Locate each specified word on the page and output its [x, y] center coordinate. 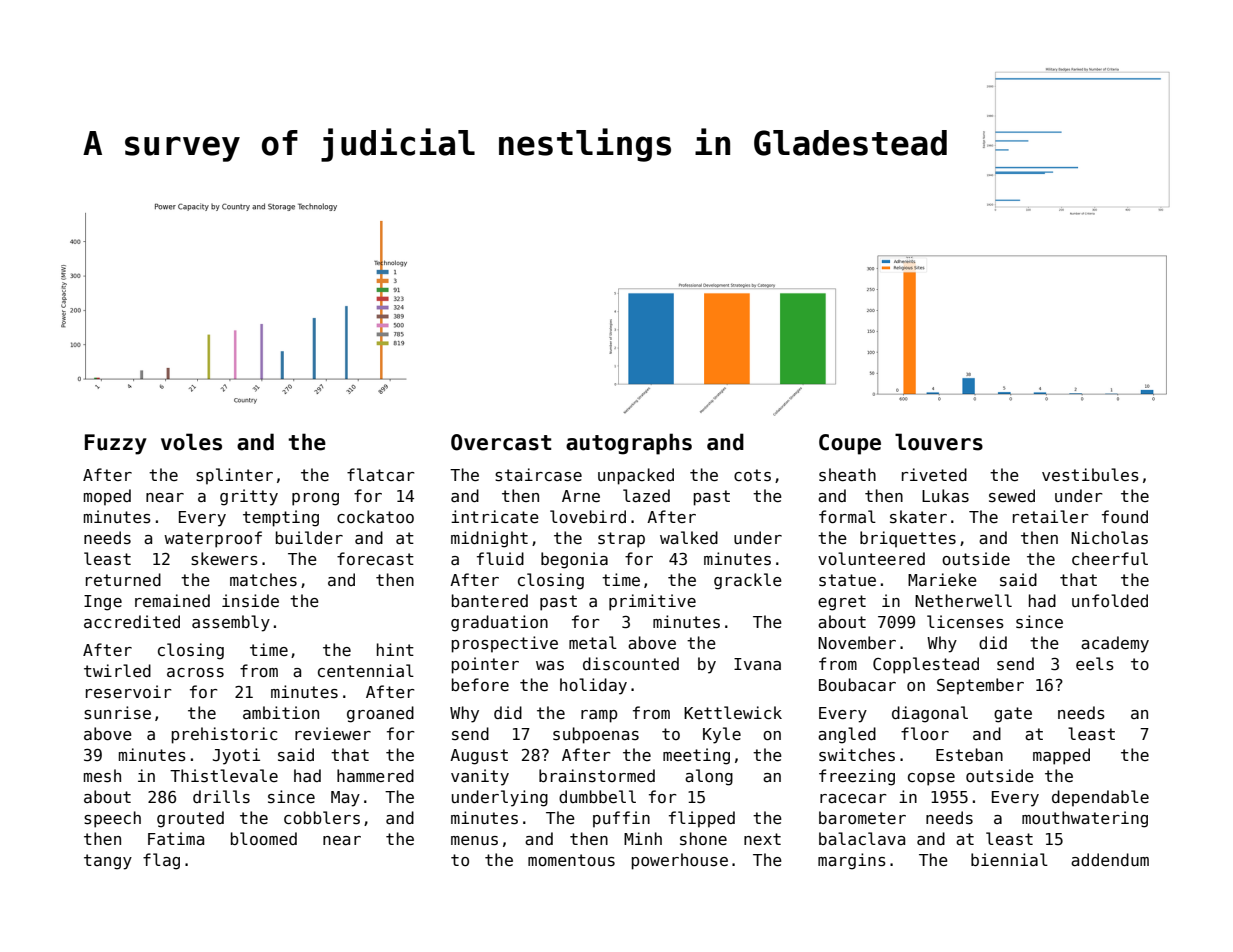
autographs [629, 444]
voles [191, 442]
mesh [102, 776]
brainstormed [597, 775]
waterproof [213, 539]
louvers [939, 442]
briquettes [908, 539]
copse [931, 779]
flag [161, 861]
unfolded [1110, 600]
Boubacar [857, 684]
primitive [652, 602]
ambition [281, 712]
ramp [599, 716]
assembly [231, 623]
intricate [495, 516]
